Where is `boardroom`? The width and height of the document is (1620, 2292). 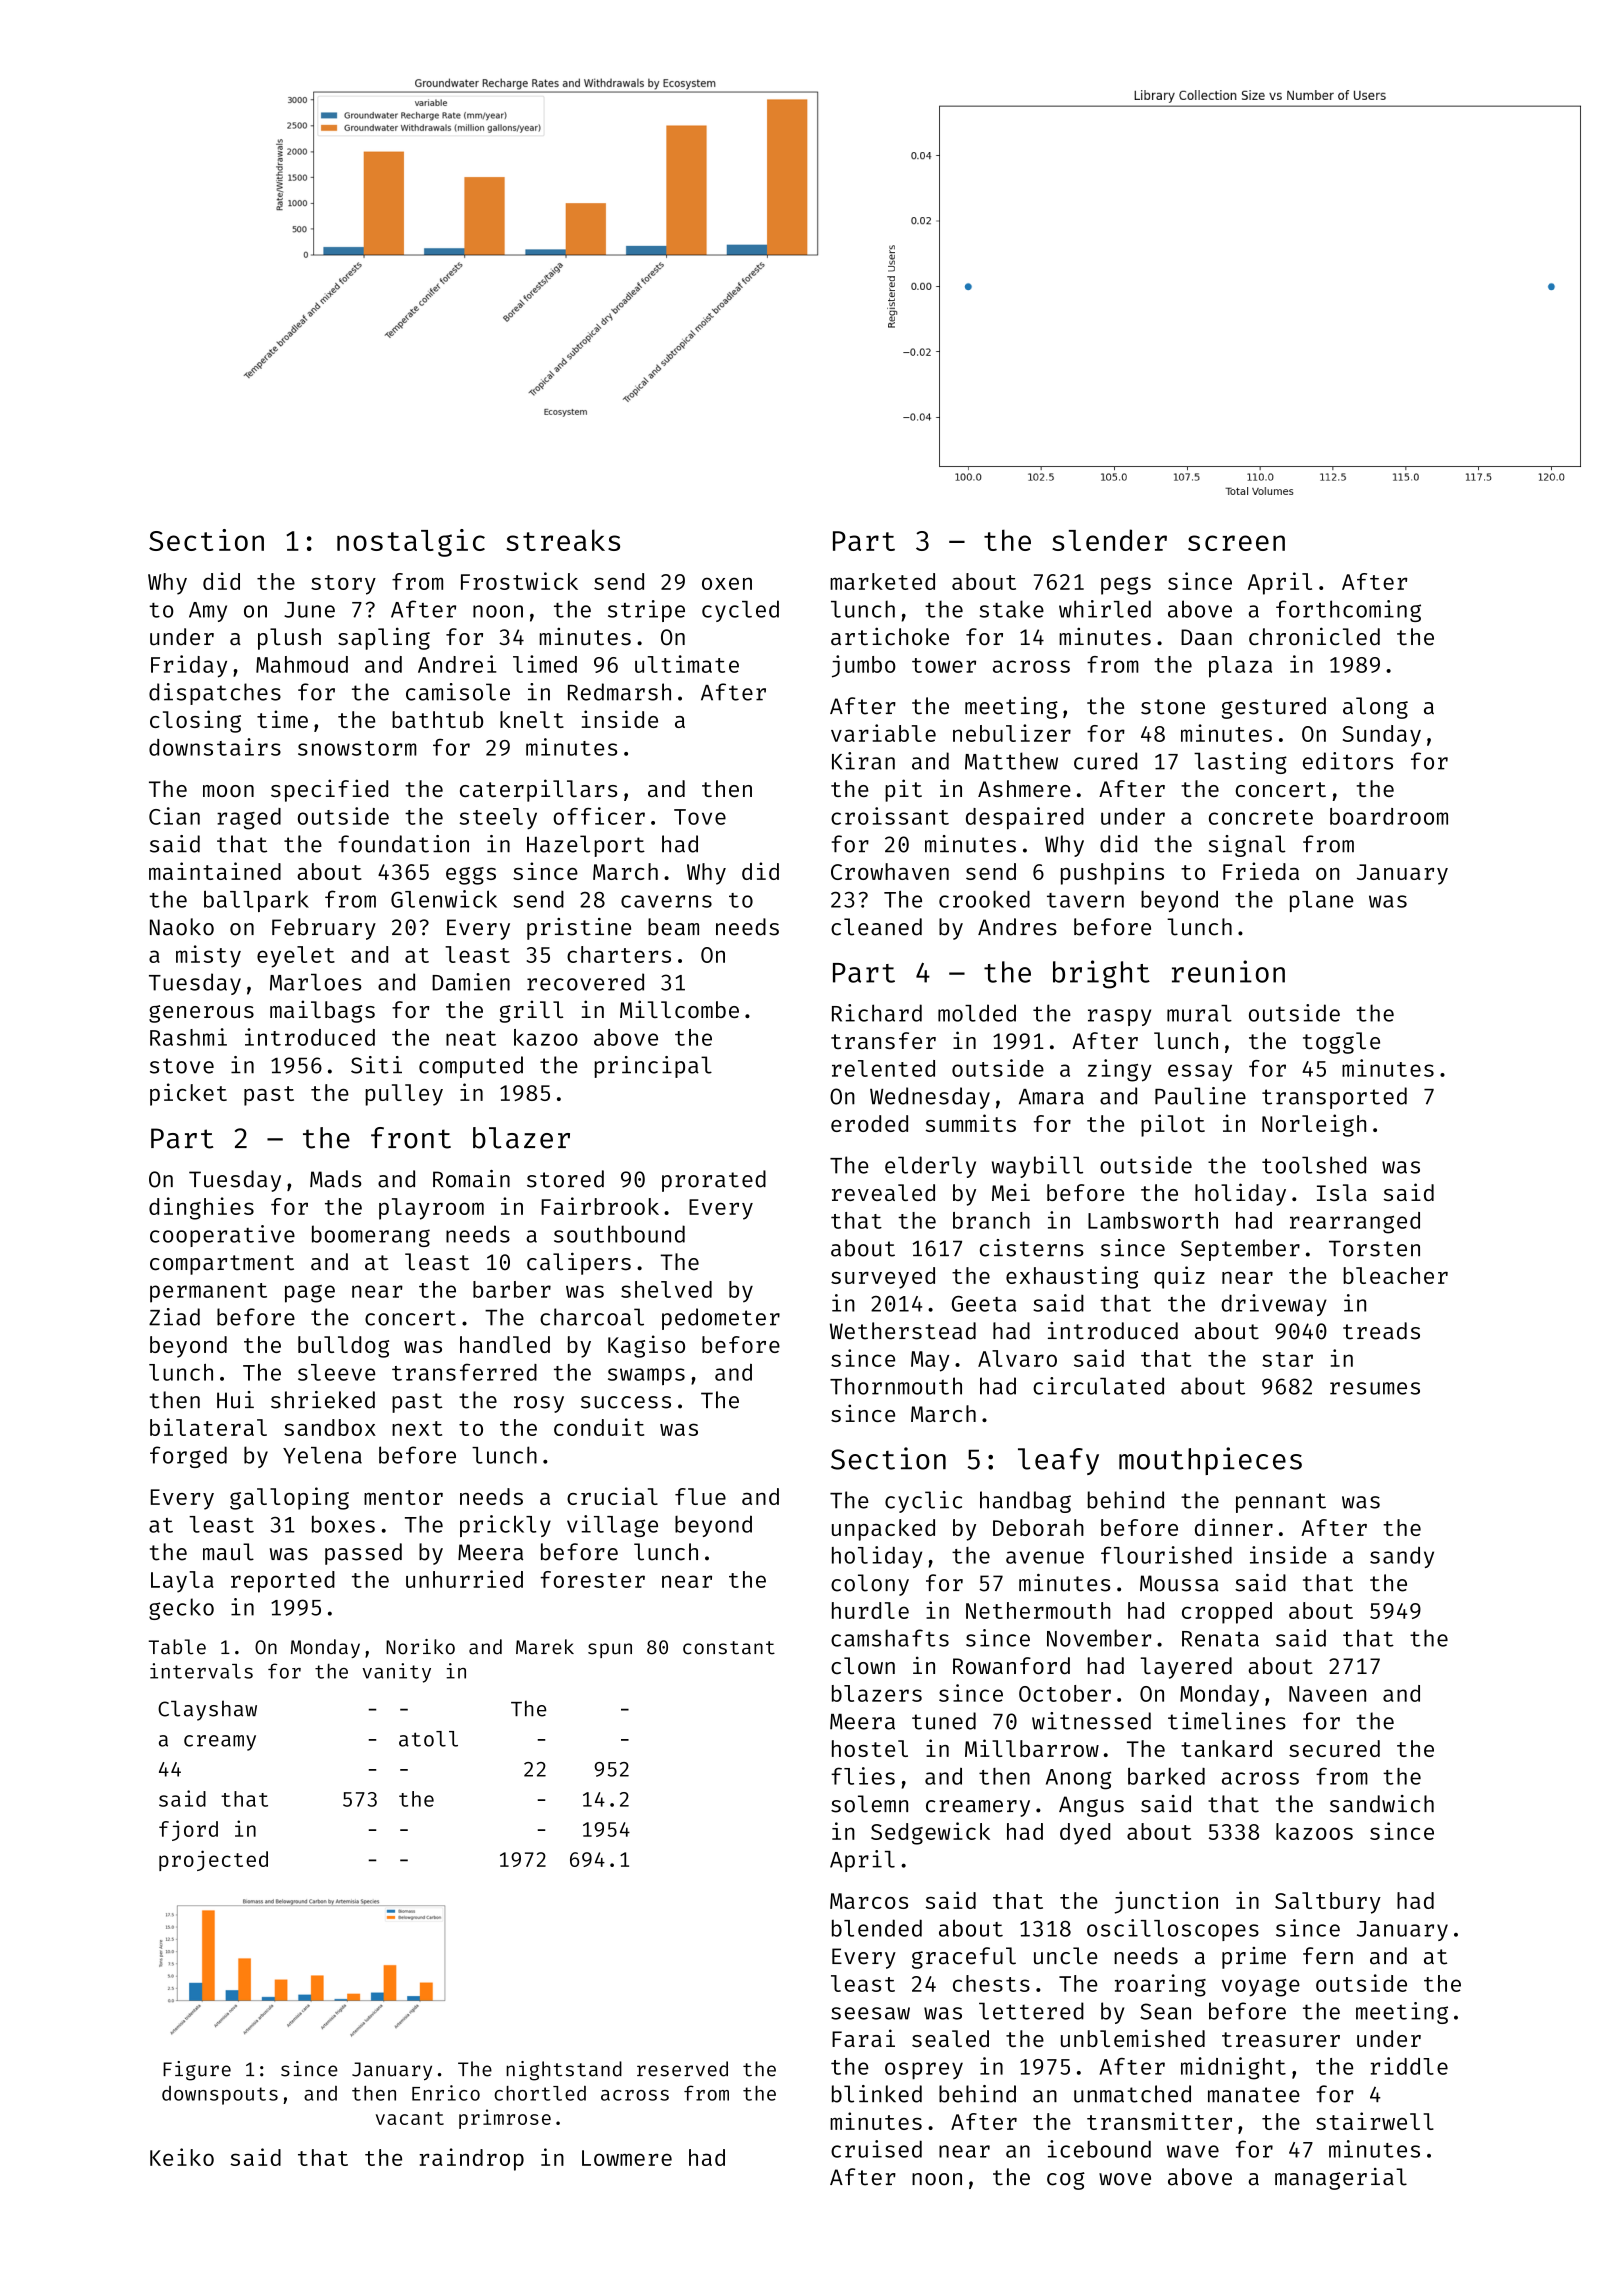
boardroom is located at coordinates (1389, 816).
